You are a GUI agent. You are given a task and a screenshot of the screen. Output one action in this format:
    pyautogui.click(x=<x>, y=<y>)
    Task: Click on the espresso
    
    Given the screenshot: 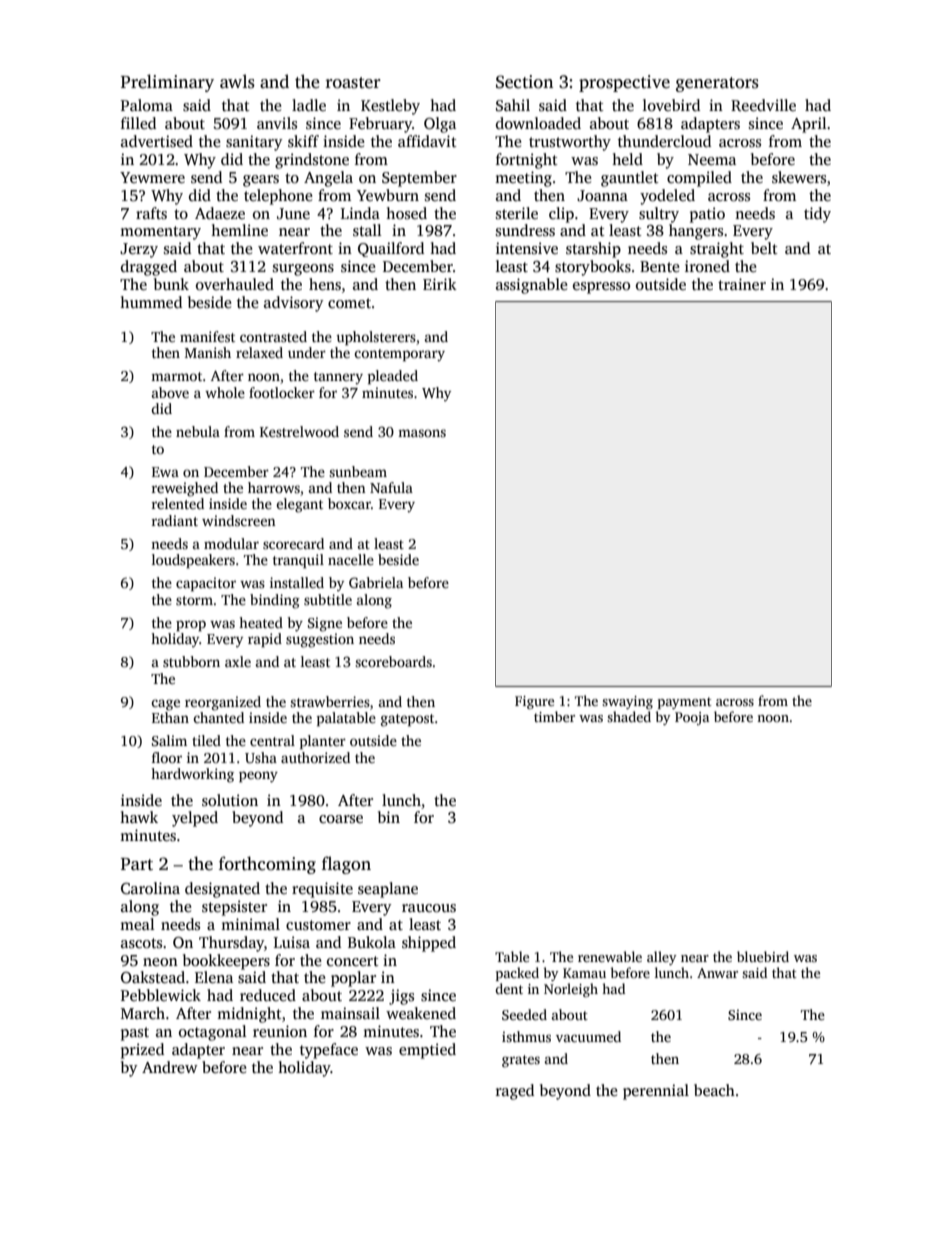 What is the action you would take?
    pyautogui.click(x=601, y=288)
